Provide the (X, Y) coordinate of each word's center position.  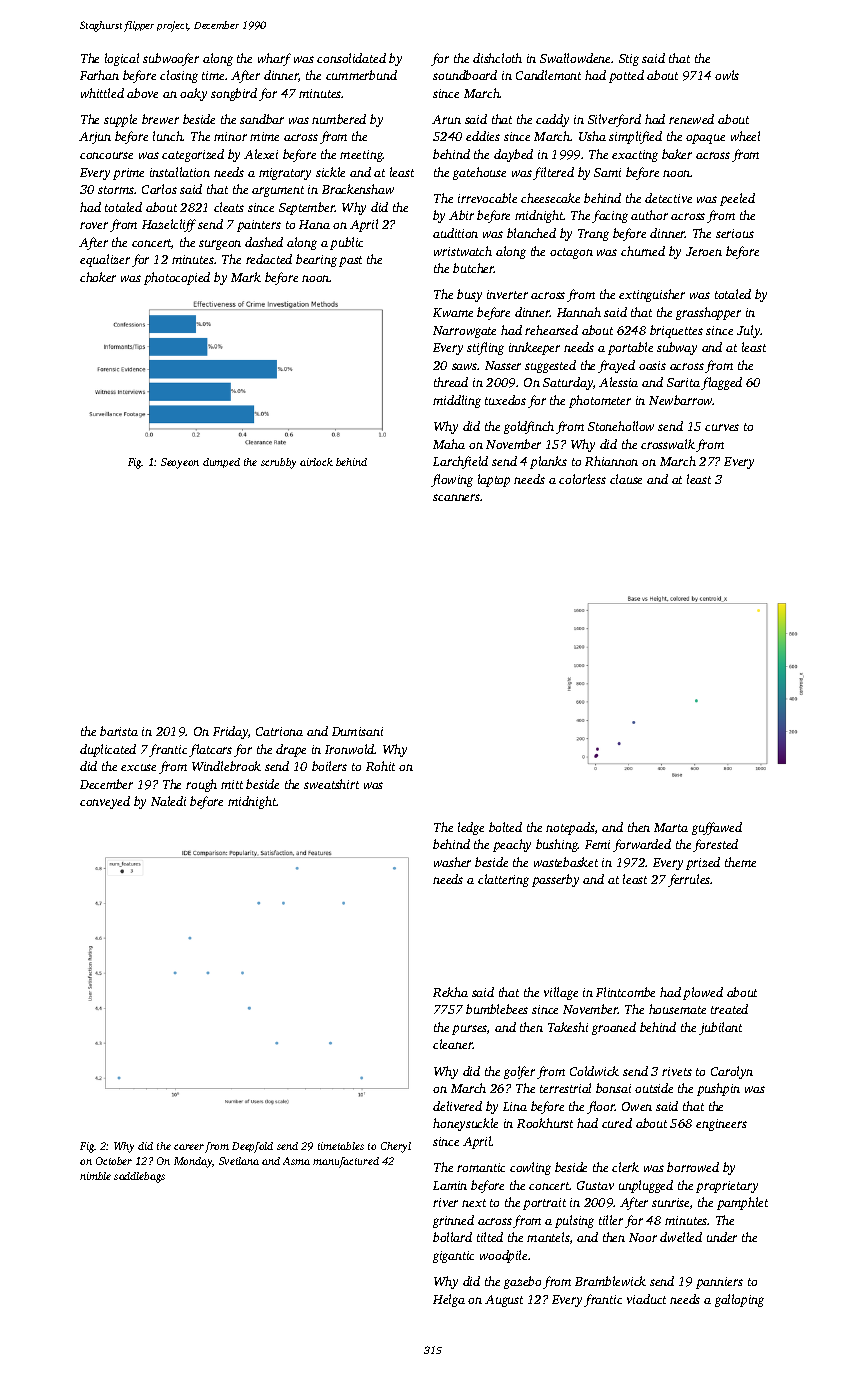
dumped (221, 463)
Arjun (95, 138)
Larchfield (460, 462)
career (189, 1147)
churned (643, 251)
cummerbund (361, 75)
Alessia (618, 382)
